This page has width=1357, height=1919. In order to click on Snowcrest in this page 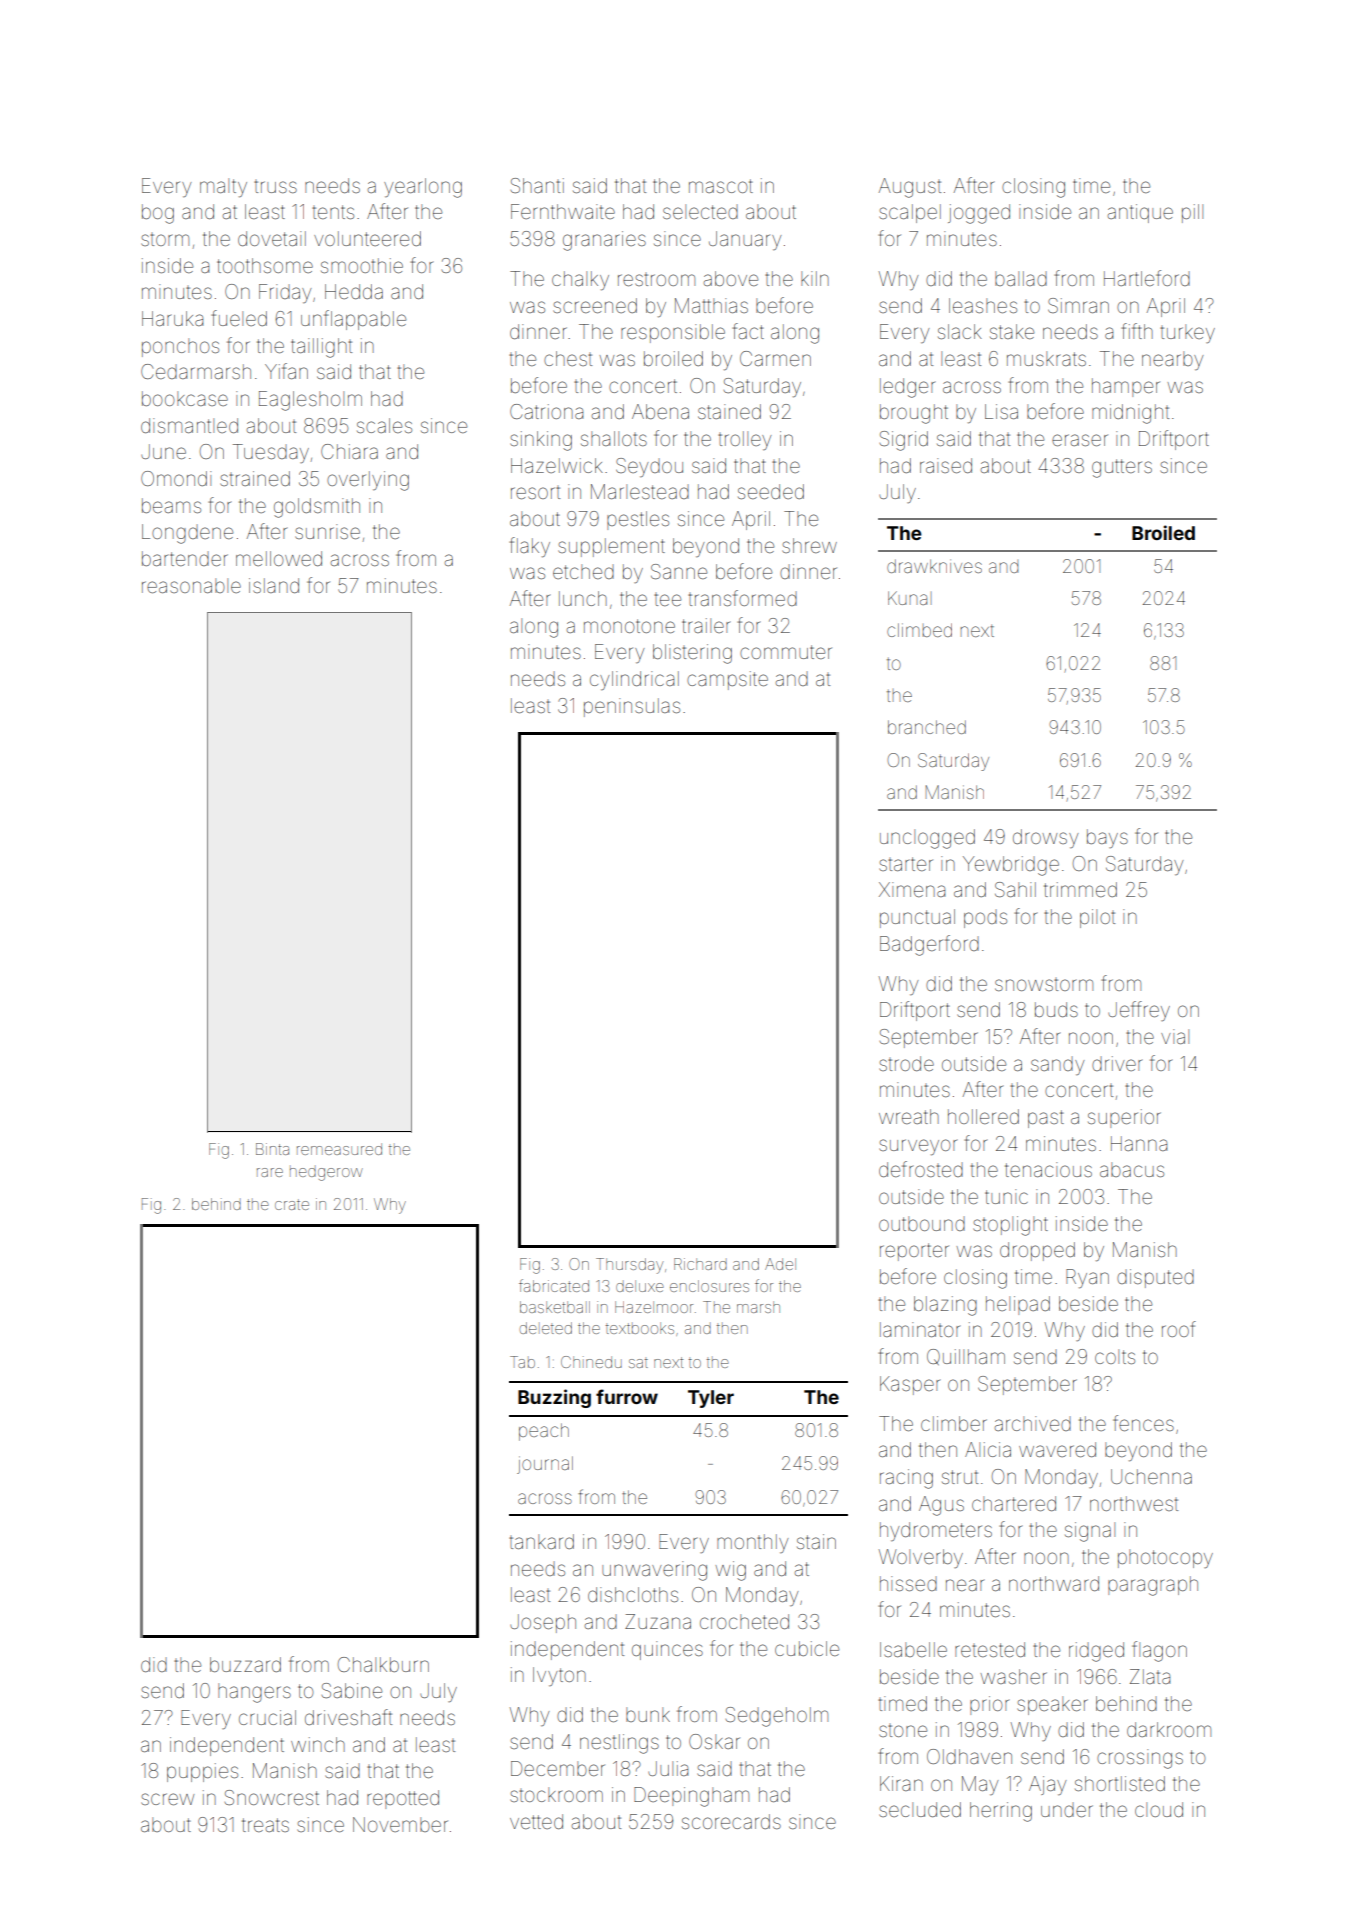, I will do `click(272, 1797)`.
